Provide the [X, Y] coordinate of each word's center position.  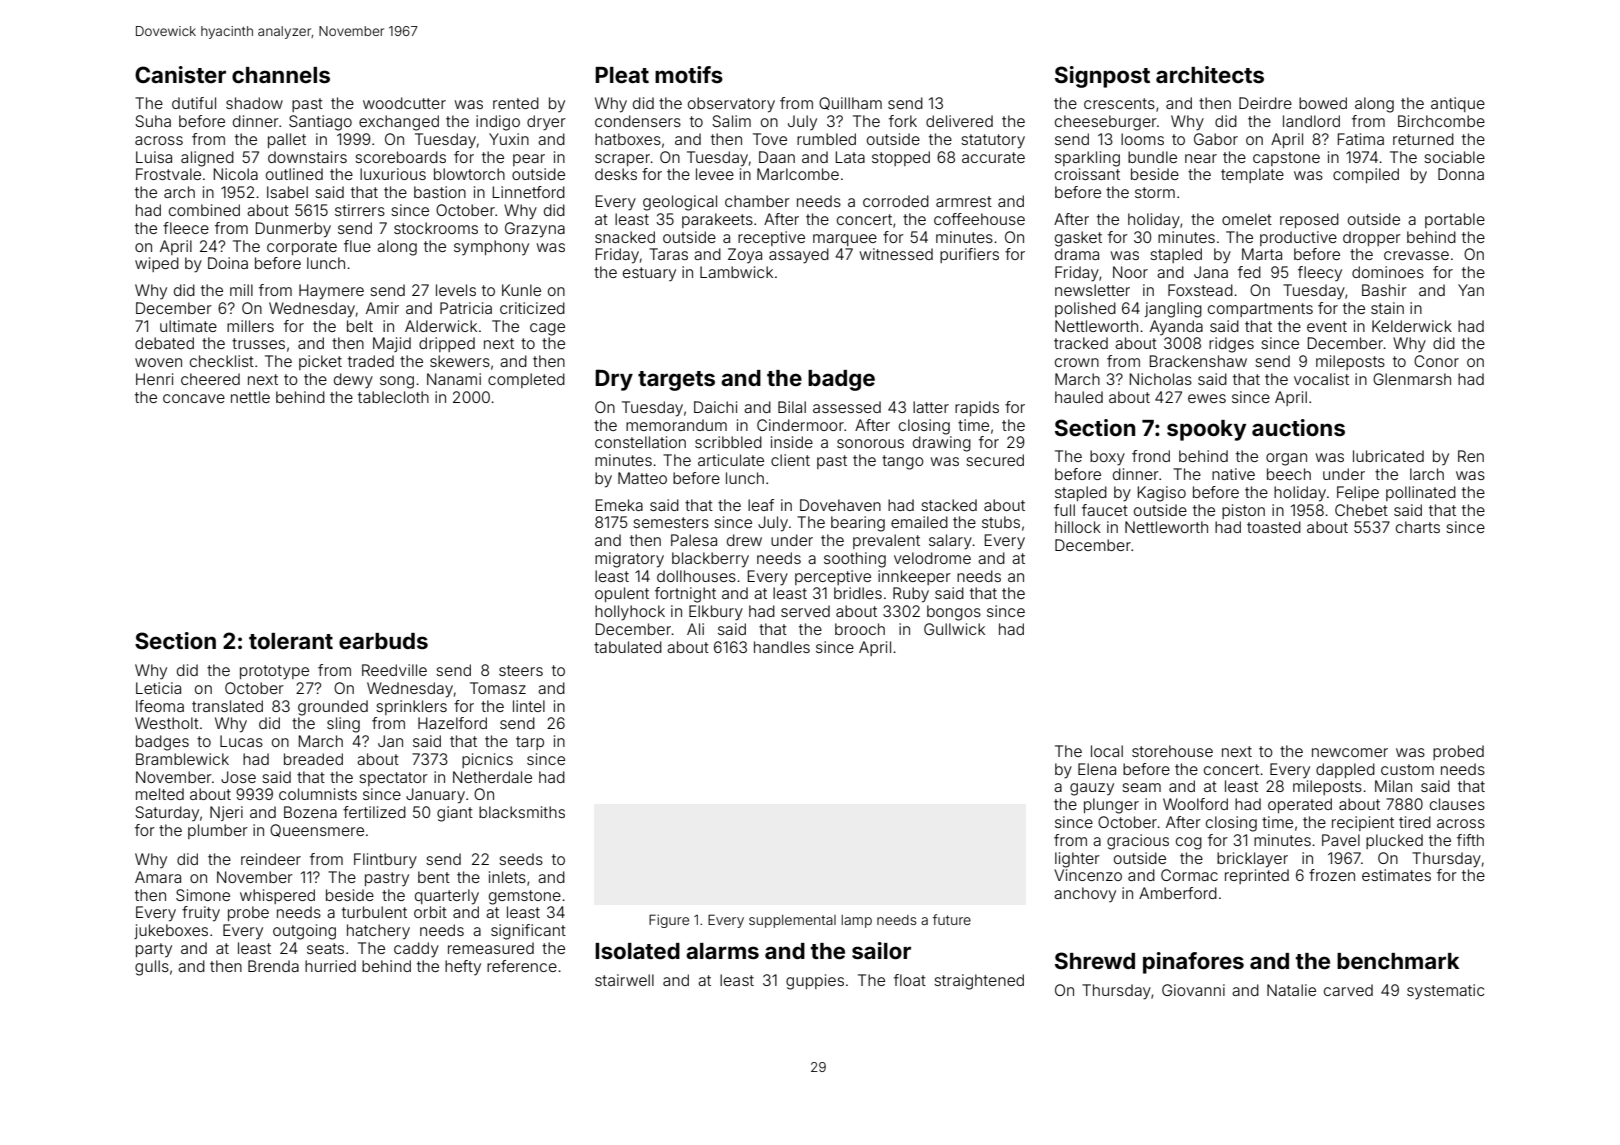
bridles [858, 593]
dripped [447, 344]
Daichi [715, 407]
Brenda [273, 966]
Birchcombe [1441, 121]
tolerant [291, 641]
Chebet [1361, 510]
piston [1243, 511]
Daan [777, 157]
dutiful [194, 103]
